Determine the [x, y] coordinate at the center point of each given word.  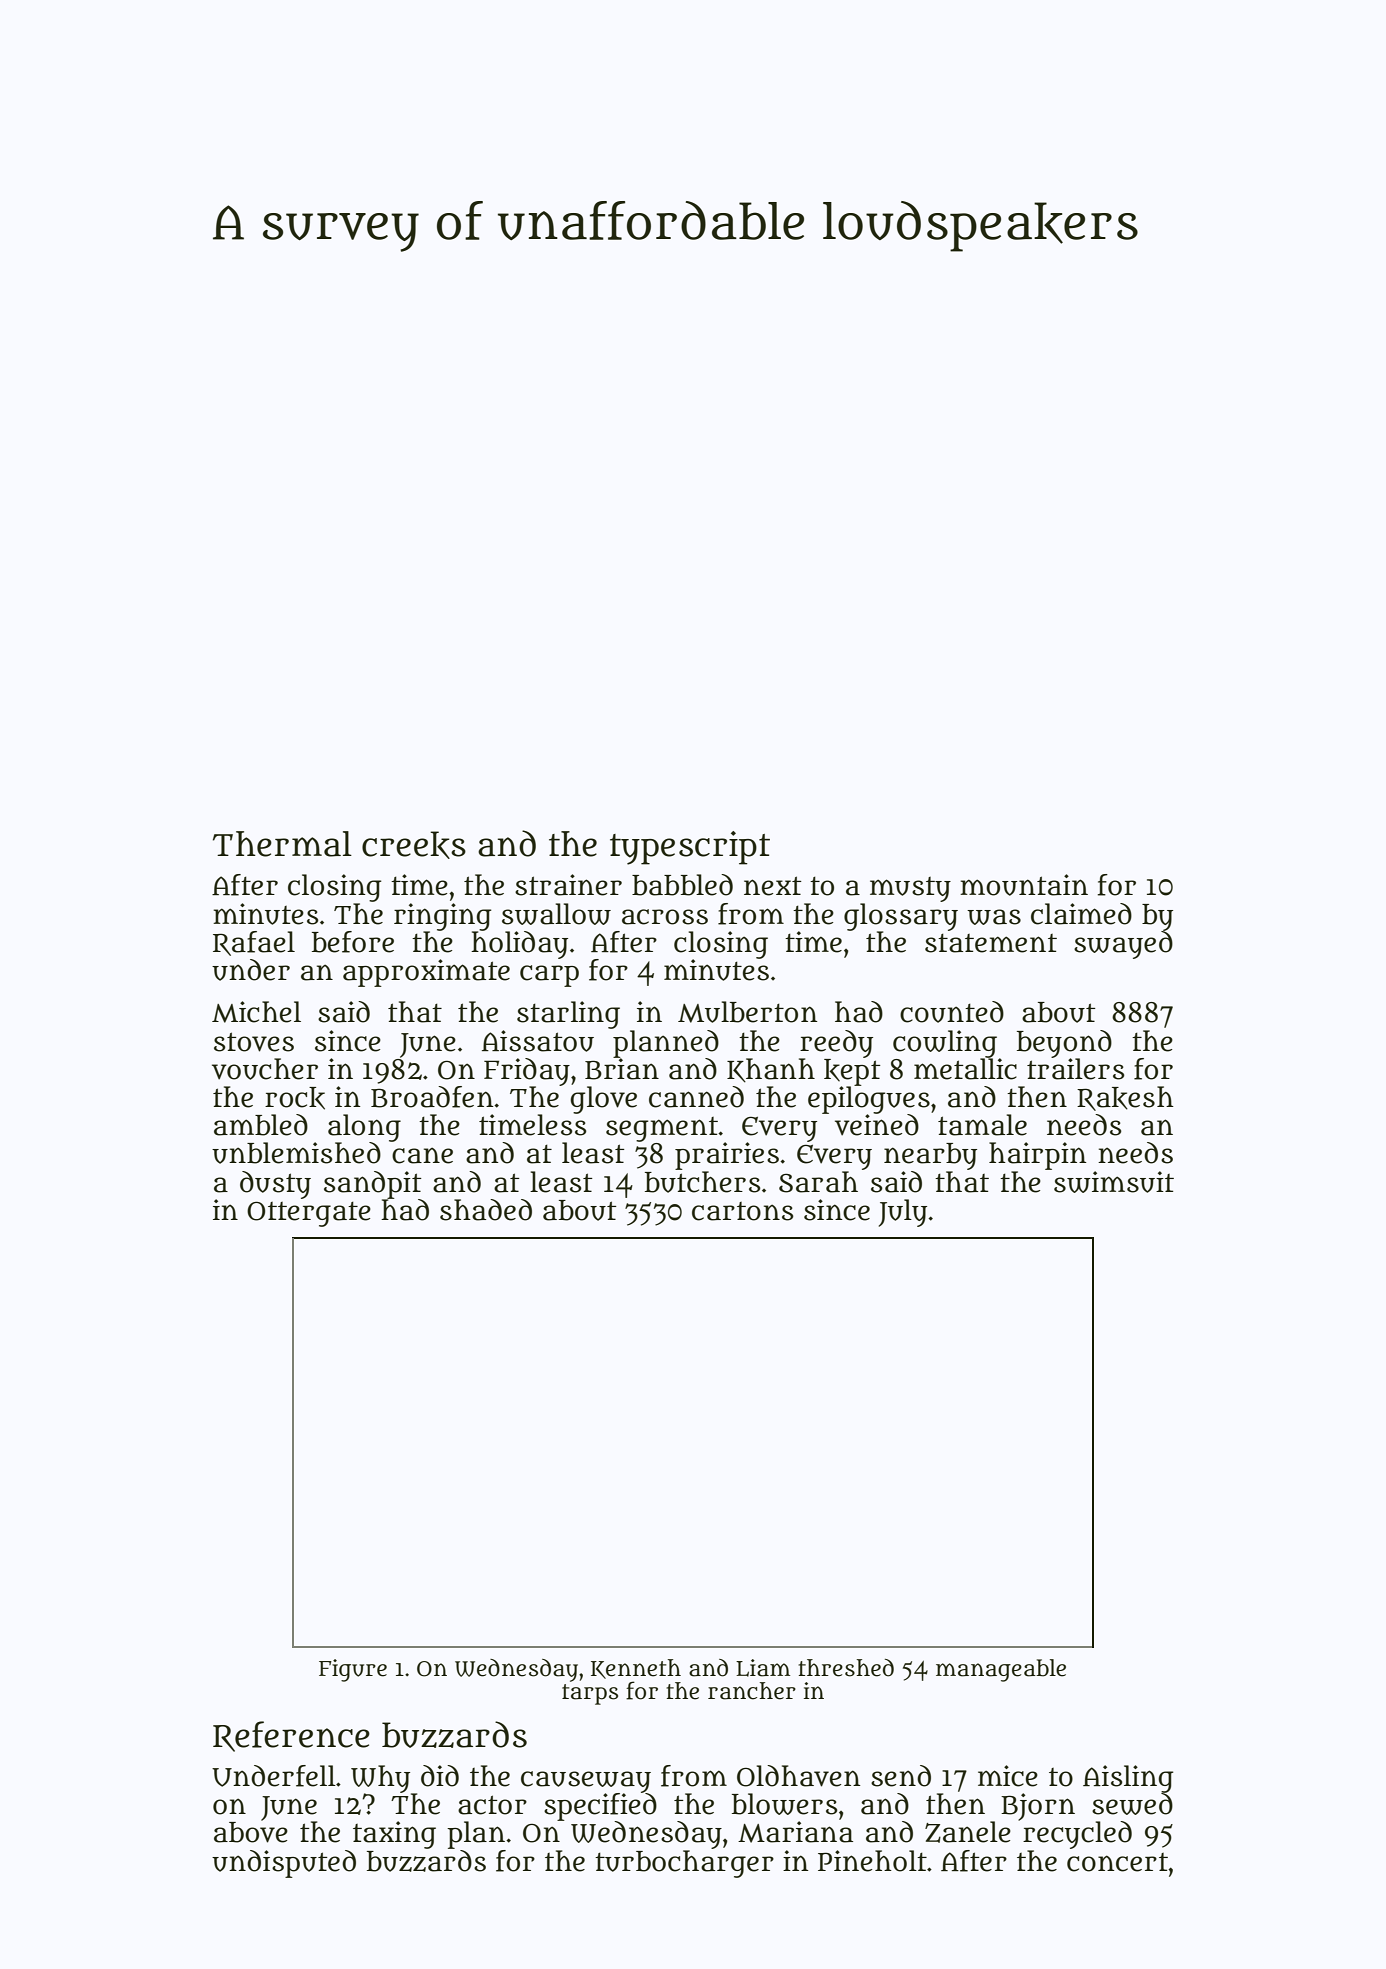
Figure [353, 1670]
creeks [414, 845]
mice [1008, 1776]
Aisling [1128, 1779]
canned [696, 1097]
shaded [486, 1210]
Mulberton [747, 1012]
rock [295, 1098]
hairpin [1037, 1156]
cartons [743, 1211]
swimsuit [1114, 1182]
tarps [590, 1694]
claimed [1081, 914]
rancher [752, 1691]
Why [380, 1779]
